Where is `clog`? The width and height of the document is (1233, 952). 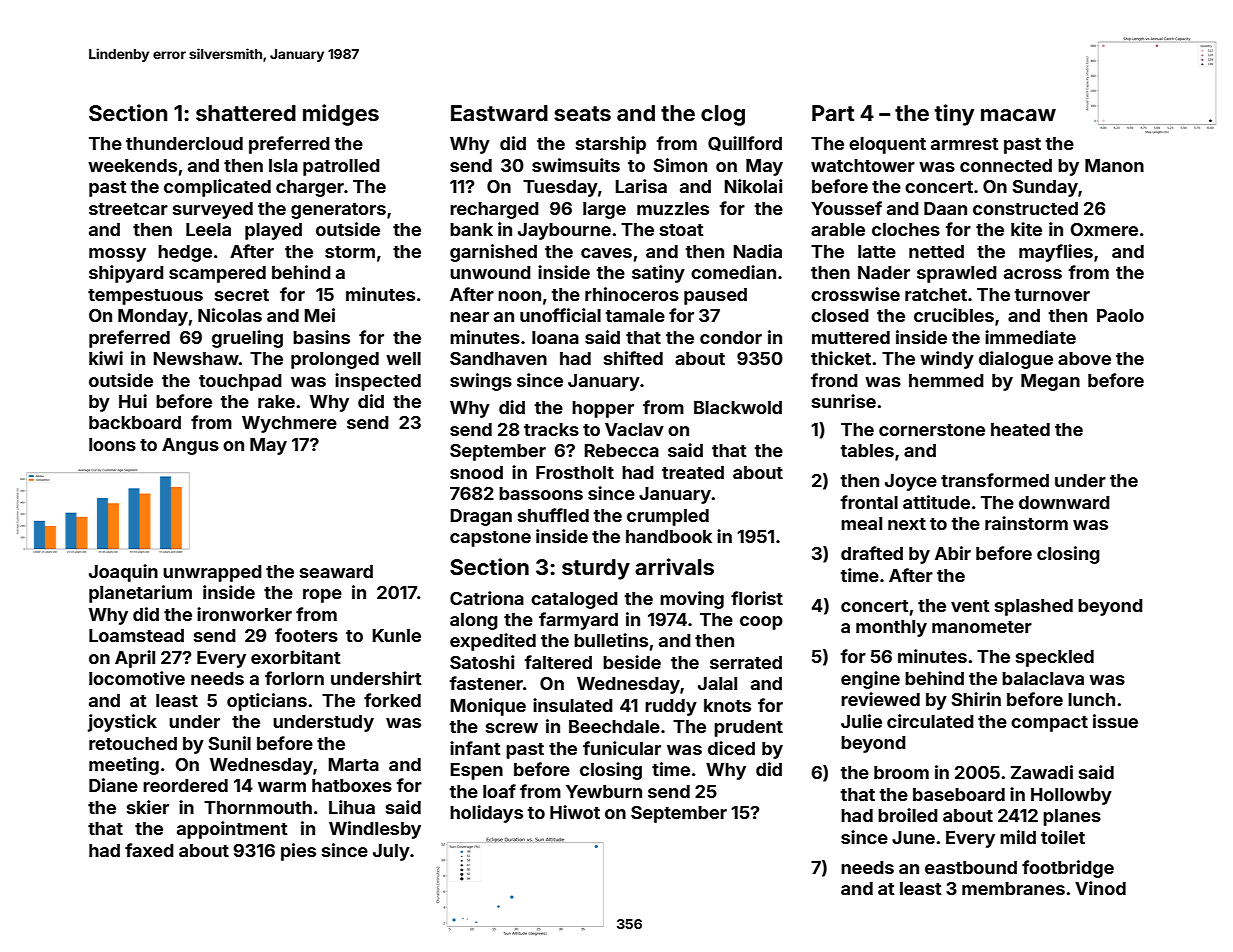
clog is located at coordinates (723, 115).
